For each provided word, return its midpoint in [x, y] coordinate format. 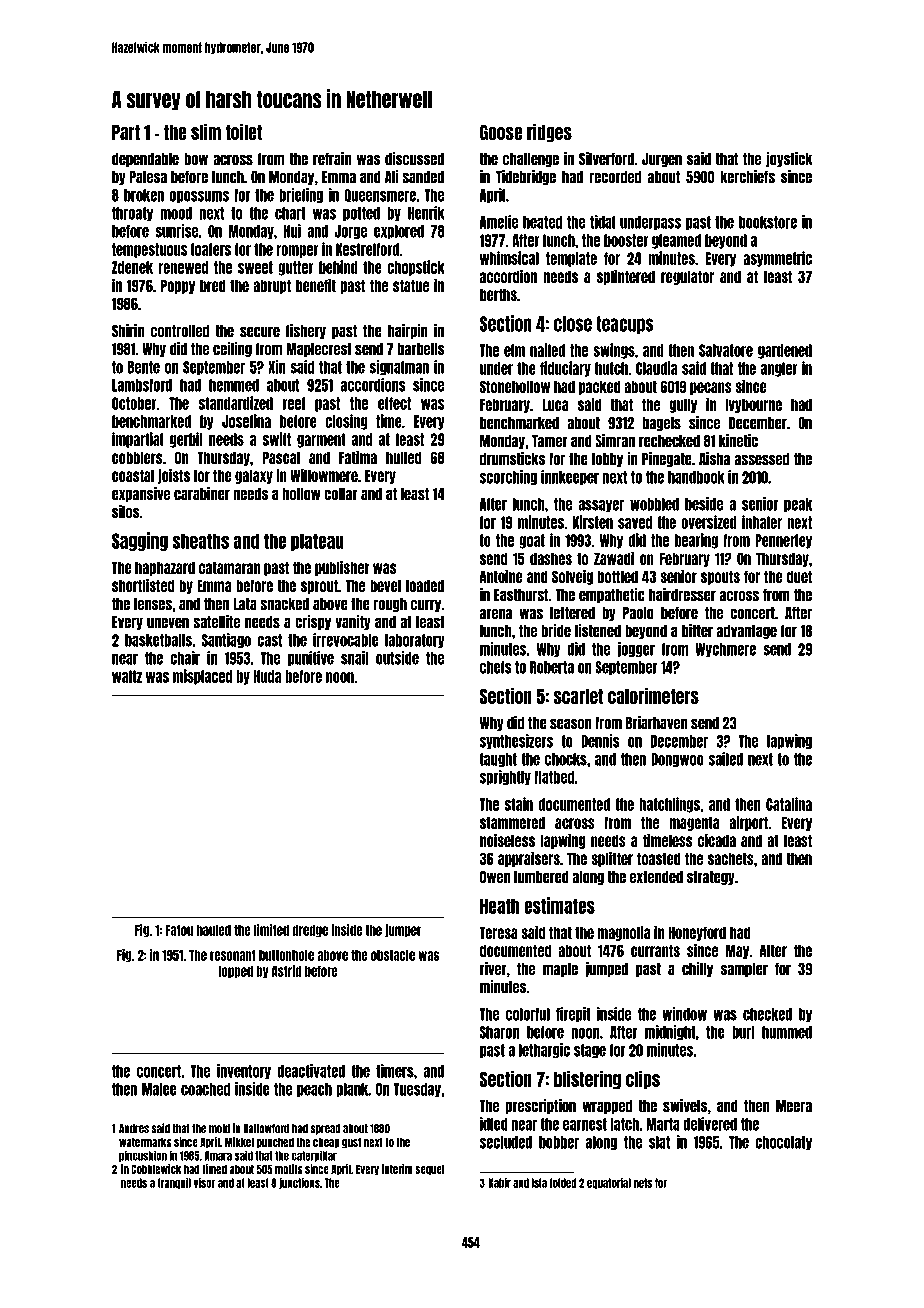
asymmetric [777, 259]
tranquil [174, 1183]
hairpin [408, 331]
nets [643, 1183]
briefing [301, 196]
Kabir [500, 1183]
